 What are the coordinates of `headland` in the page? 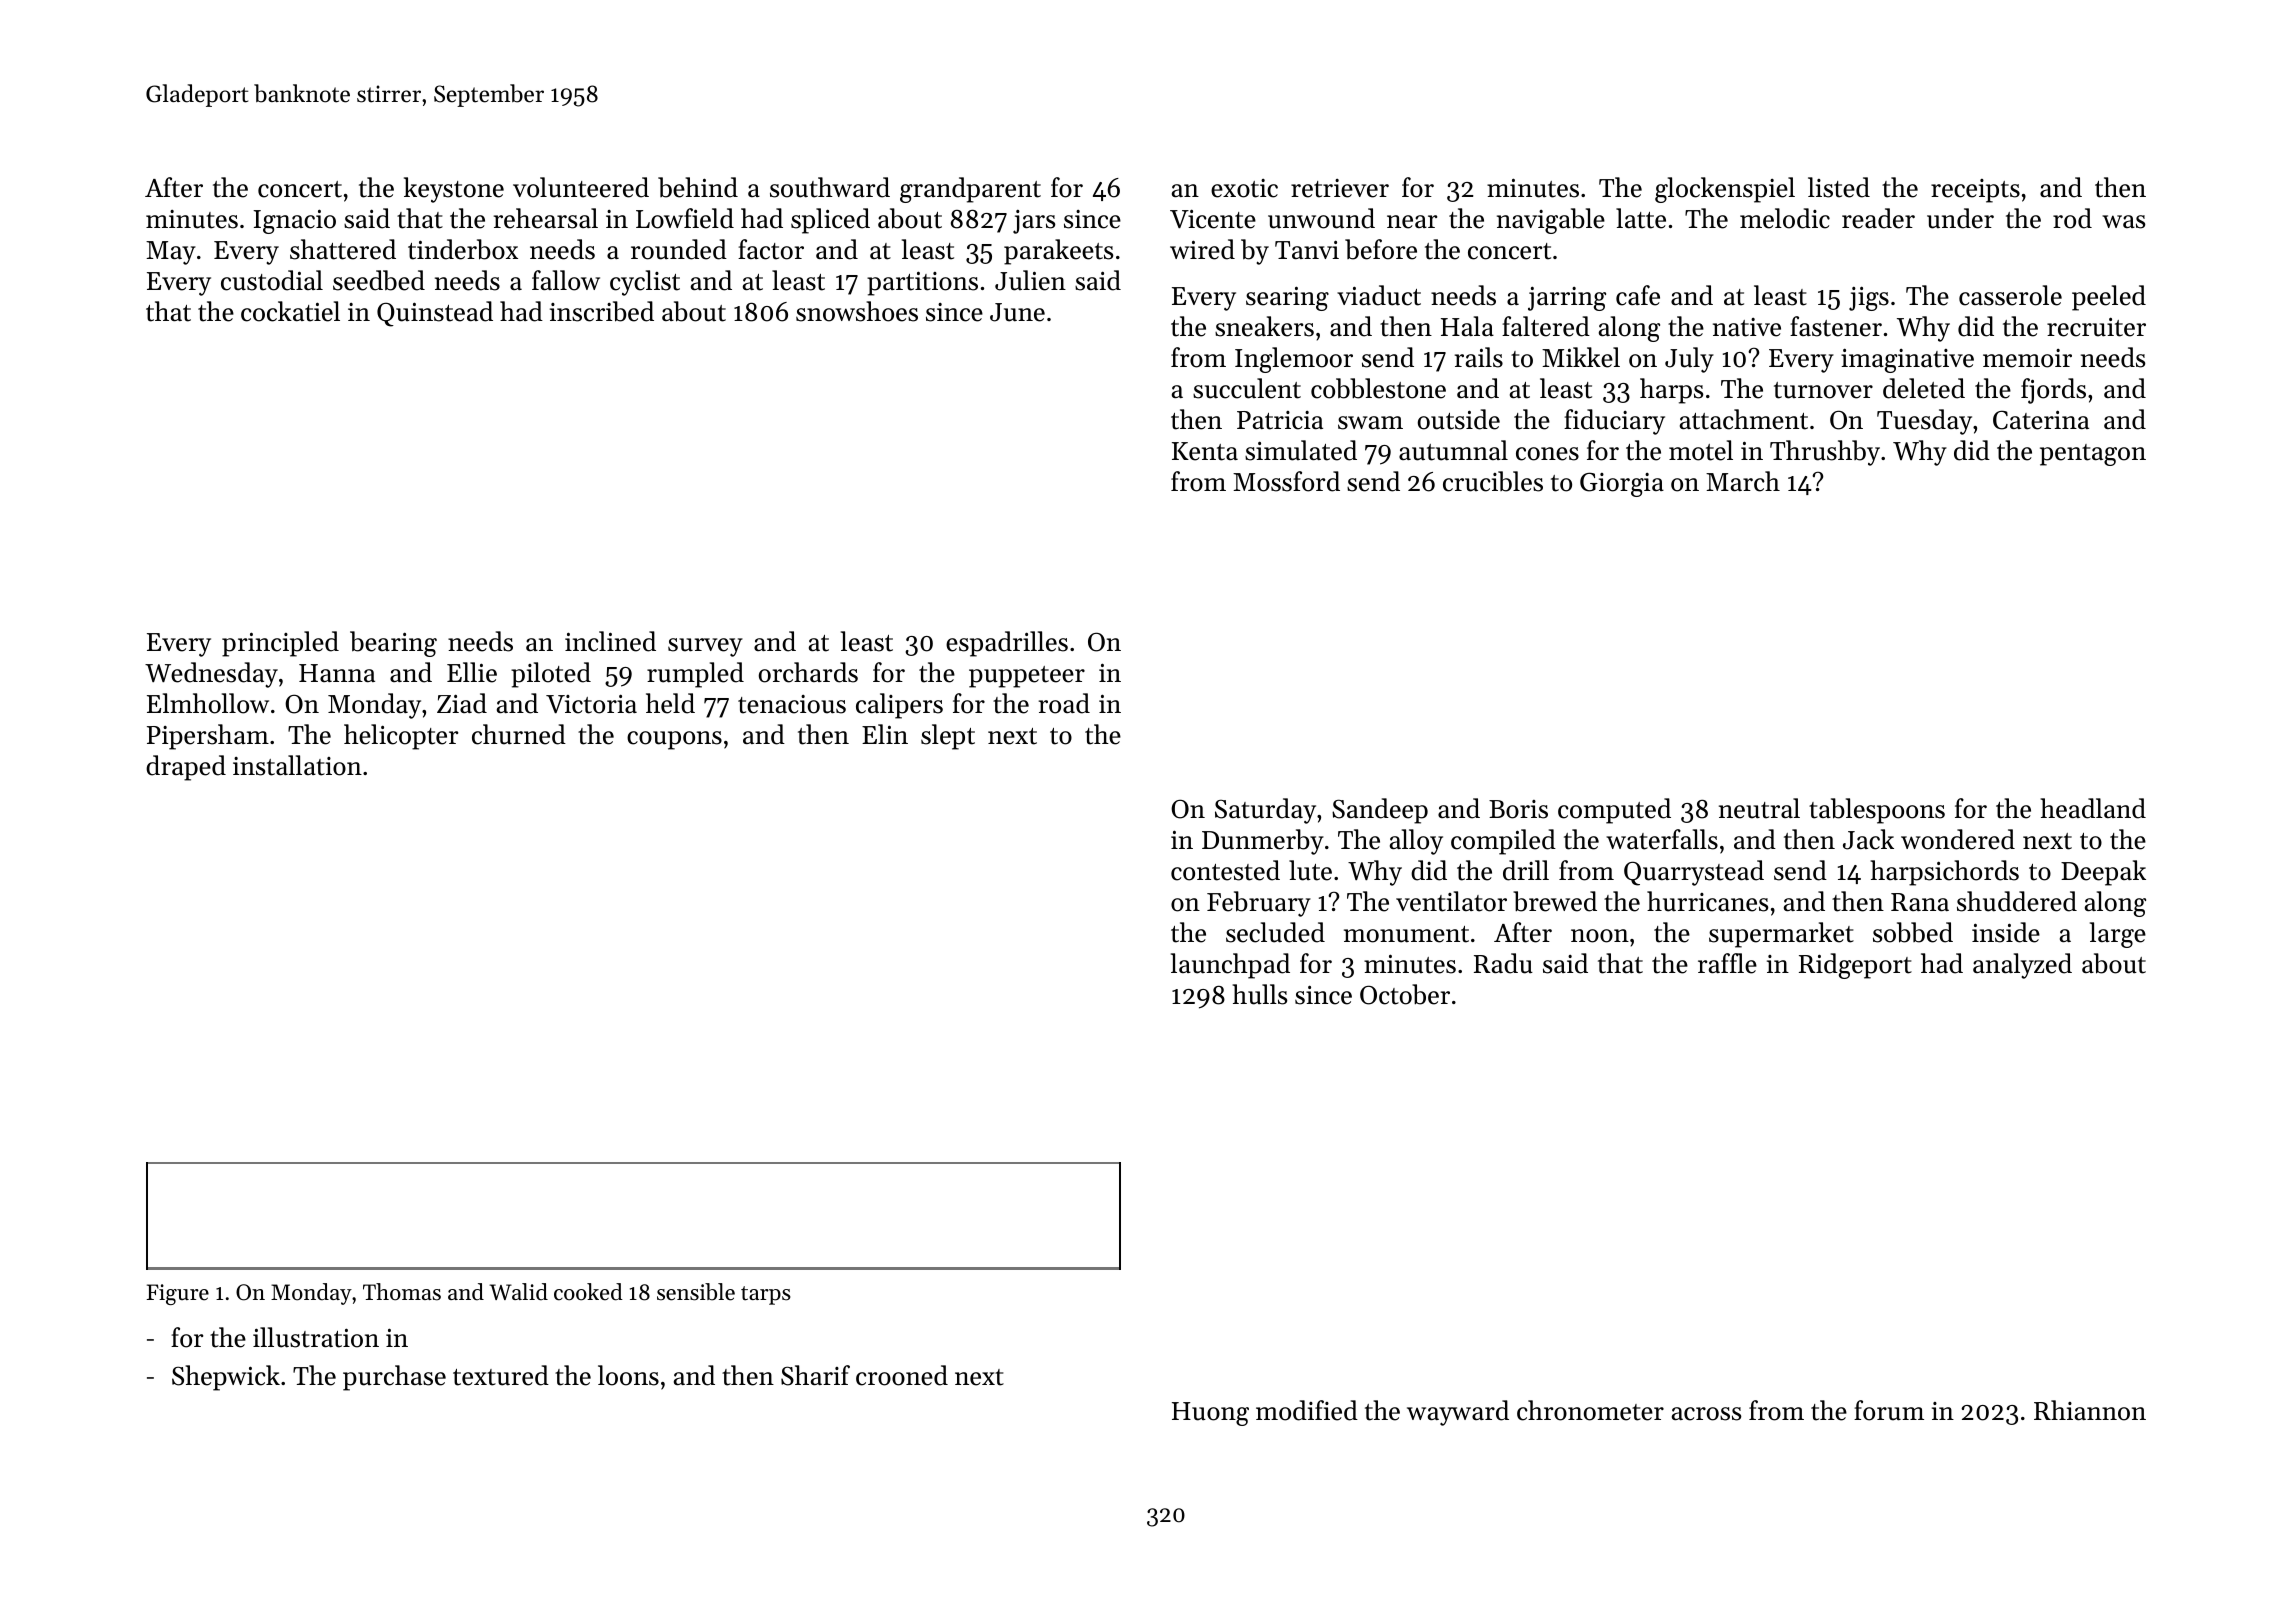 It's located at (2093, 808).
